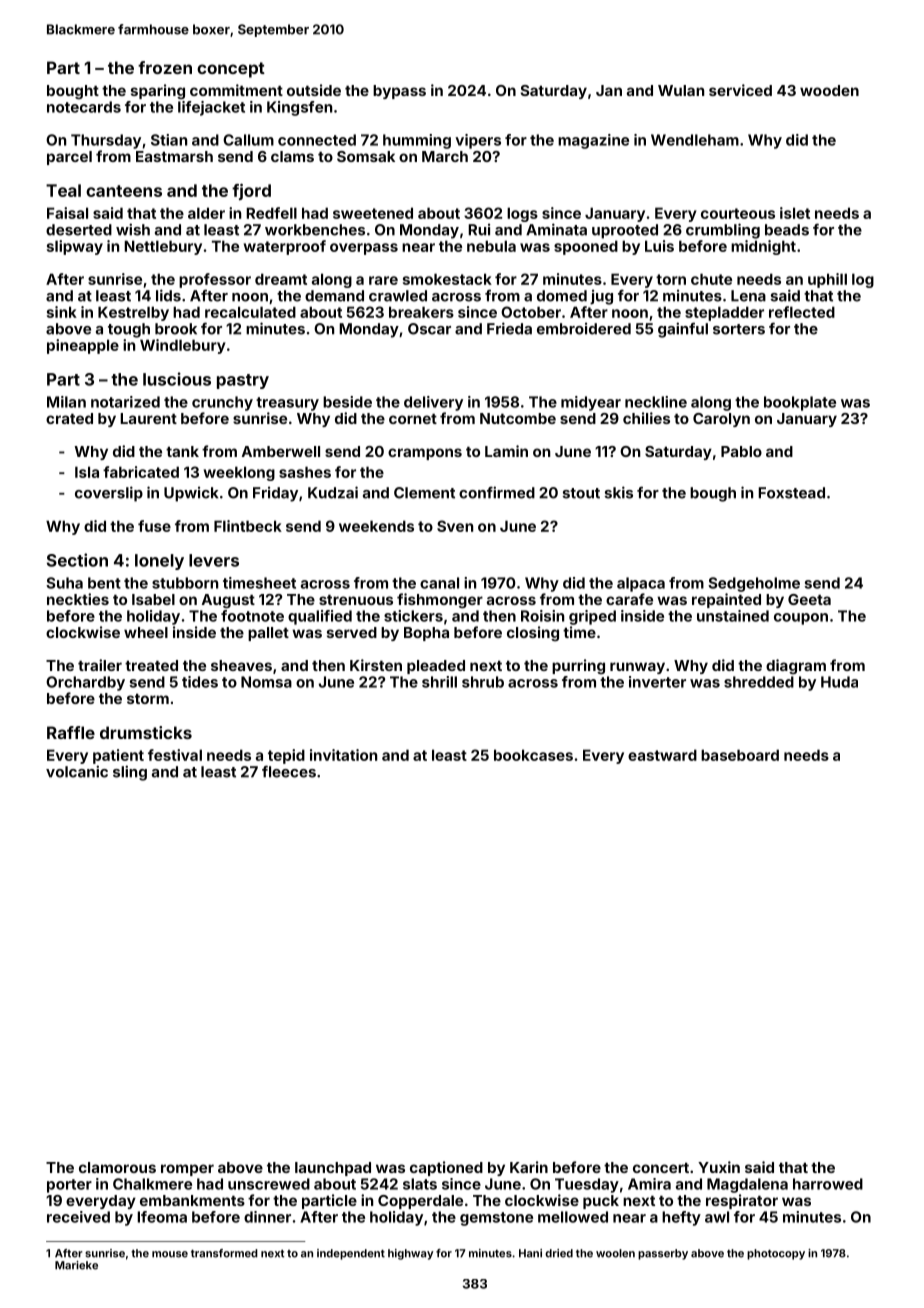 This image has width=924, height=1308. Describe the element at coordinates (479, 229) in the image. I see `Rui` at that location.
